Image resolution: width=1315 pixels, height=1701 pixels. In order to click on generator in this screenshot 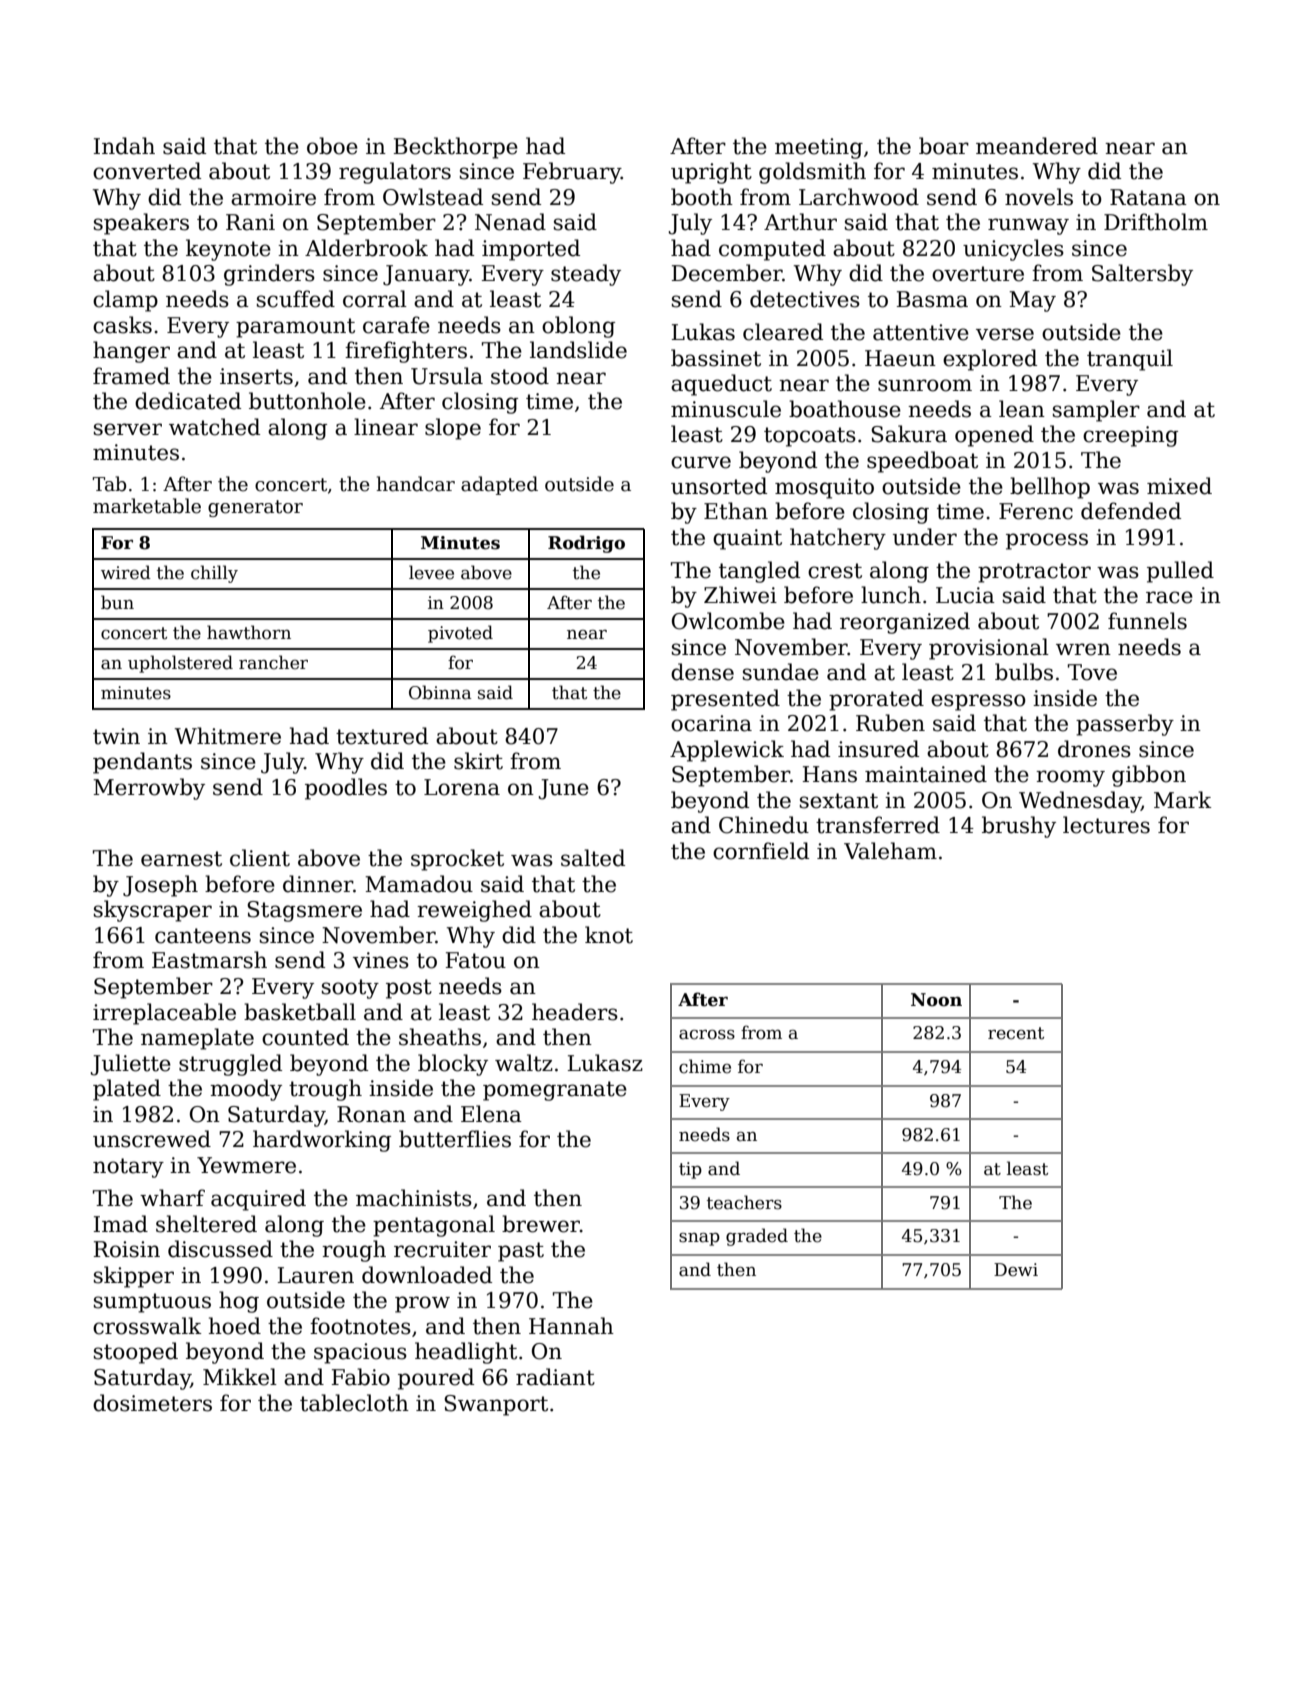, I will do `click(255, 508)`.
